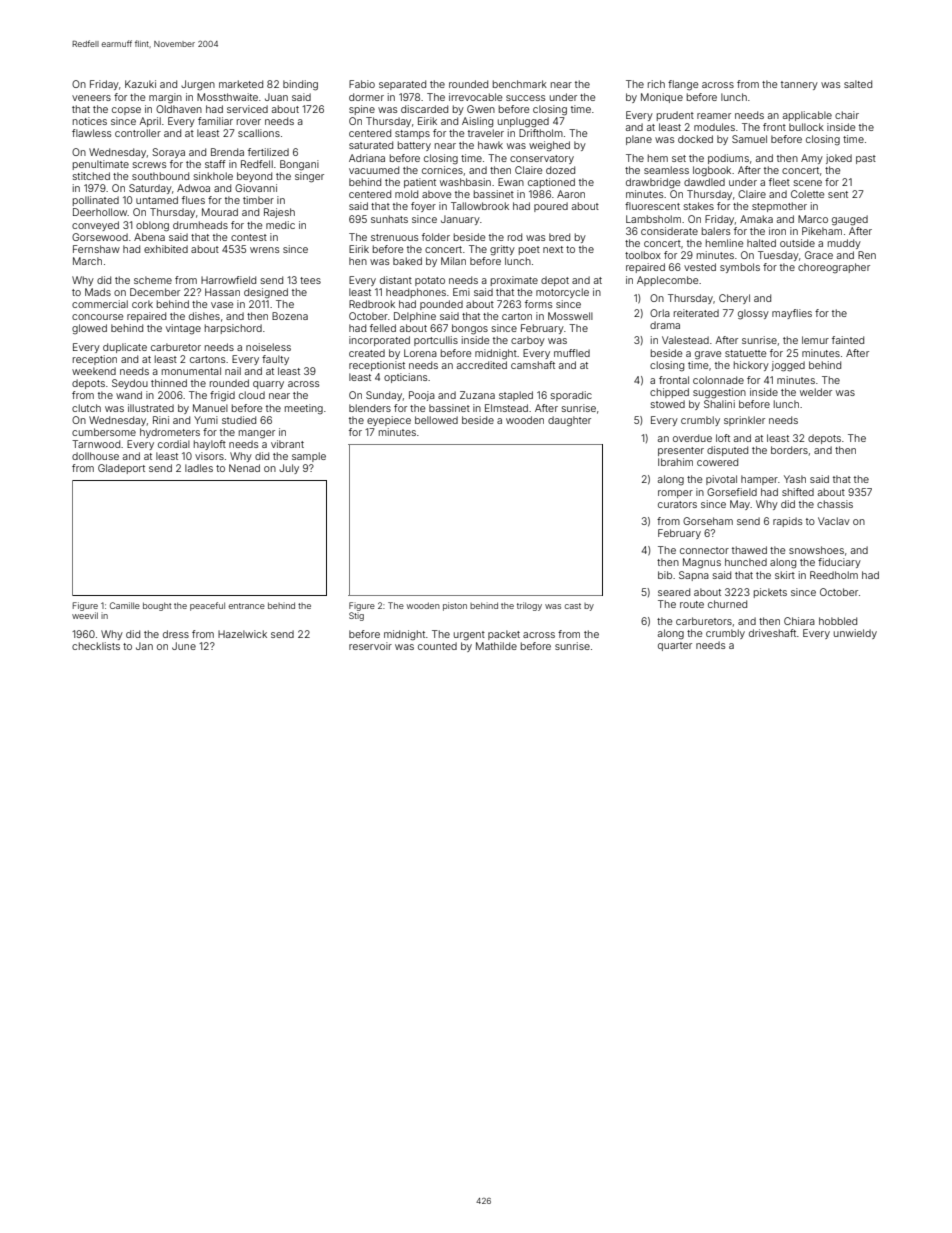  I want to click on trilogy, so click(529, 606).
